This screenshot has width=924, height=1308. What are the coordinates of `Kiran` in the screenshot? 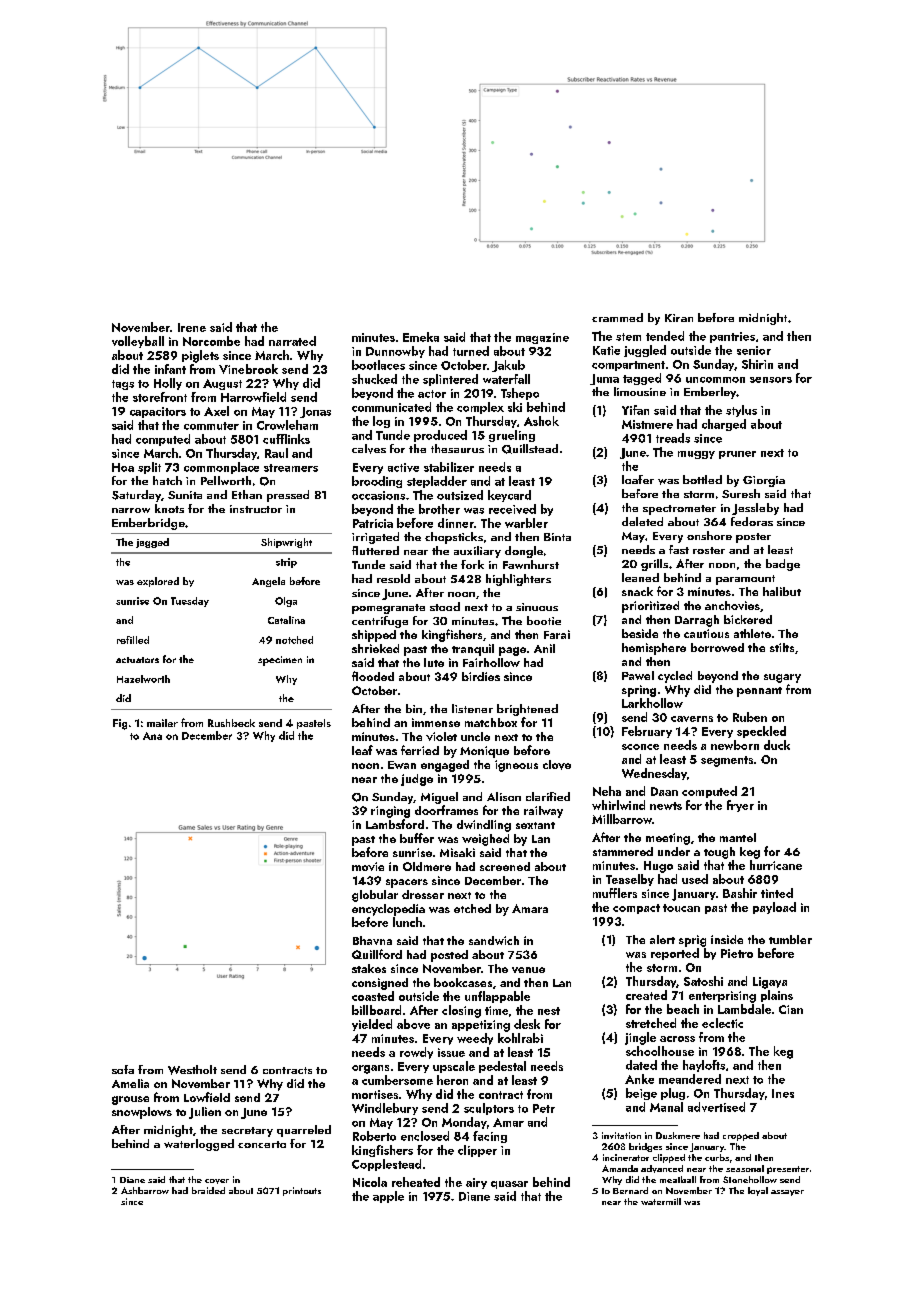 It's located at (679, 318).
